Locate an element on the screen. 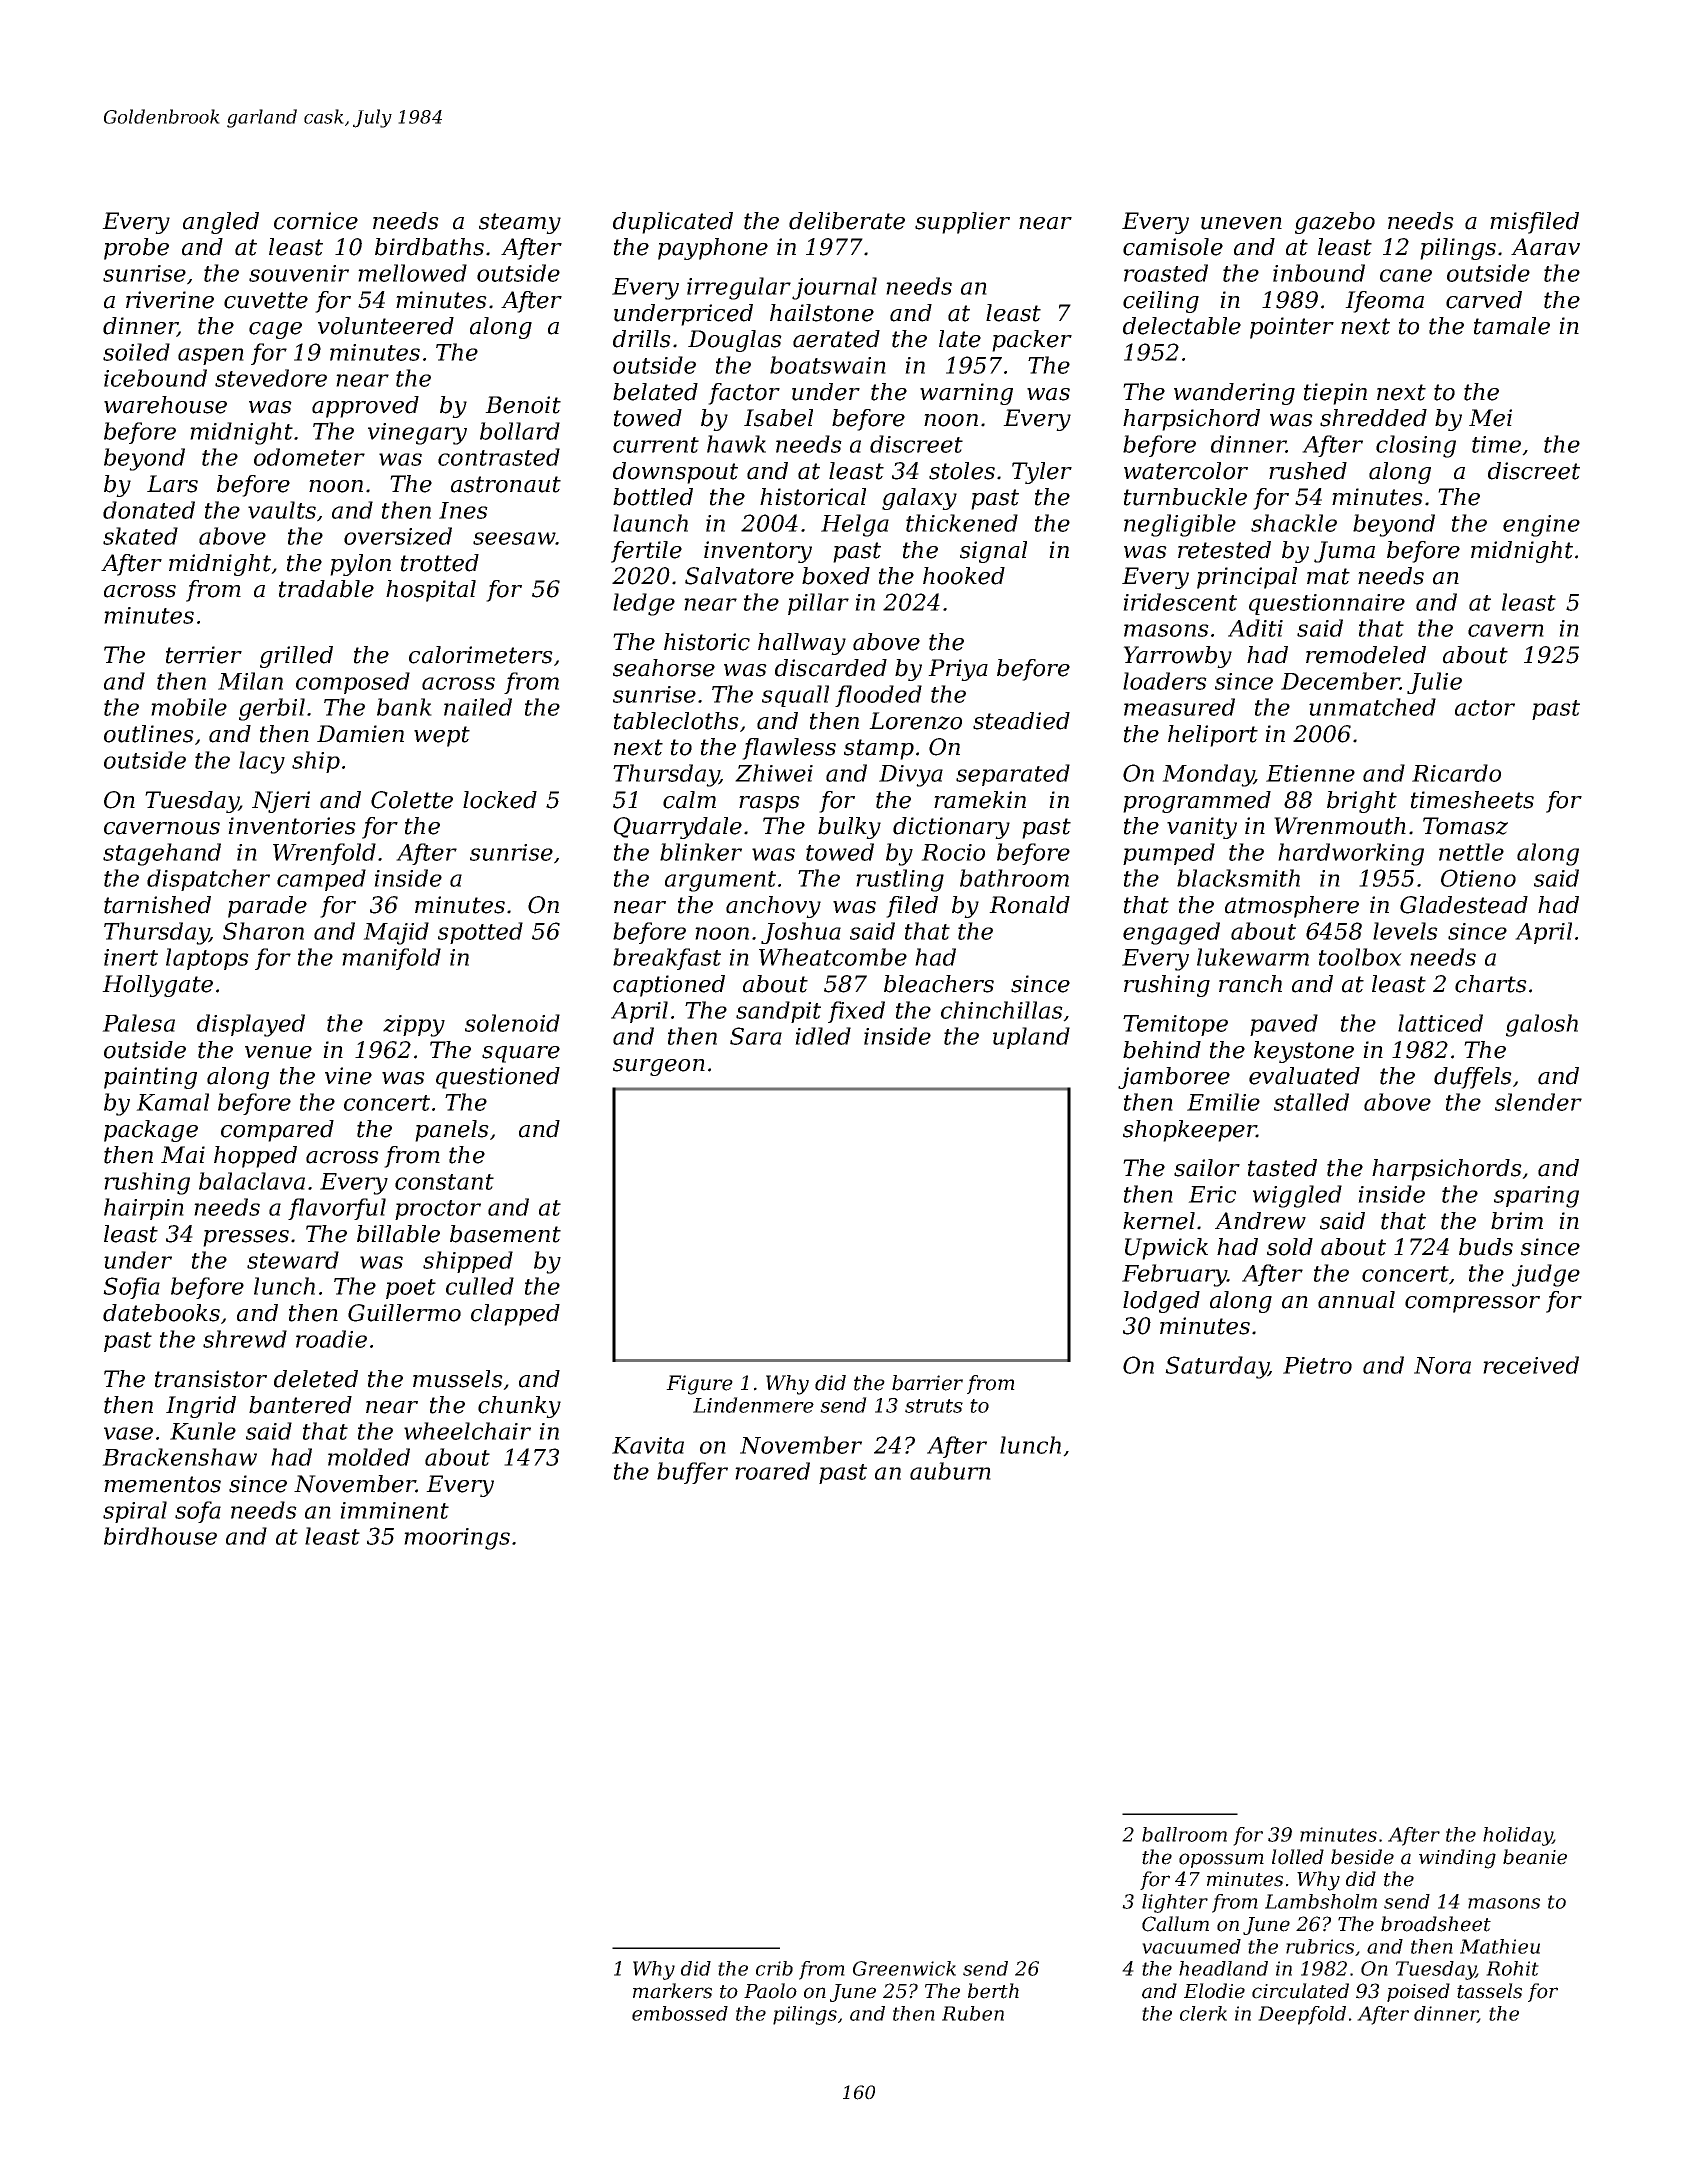 This screenshot has height=2178, width=1683. Aarav is located at coordinates (1545, 247).
